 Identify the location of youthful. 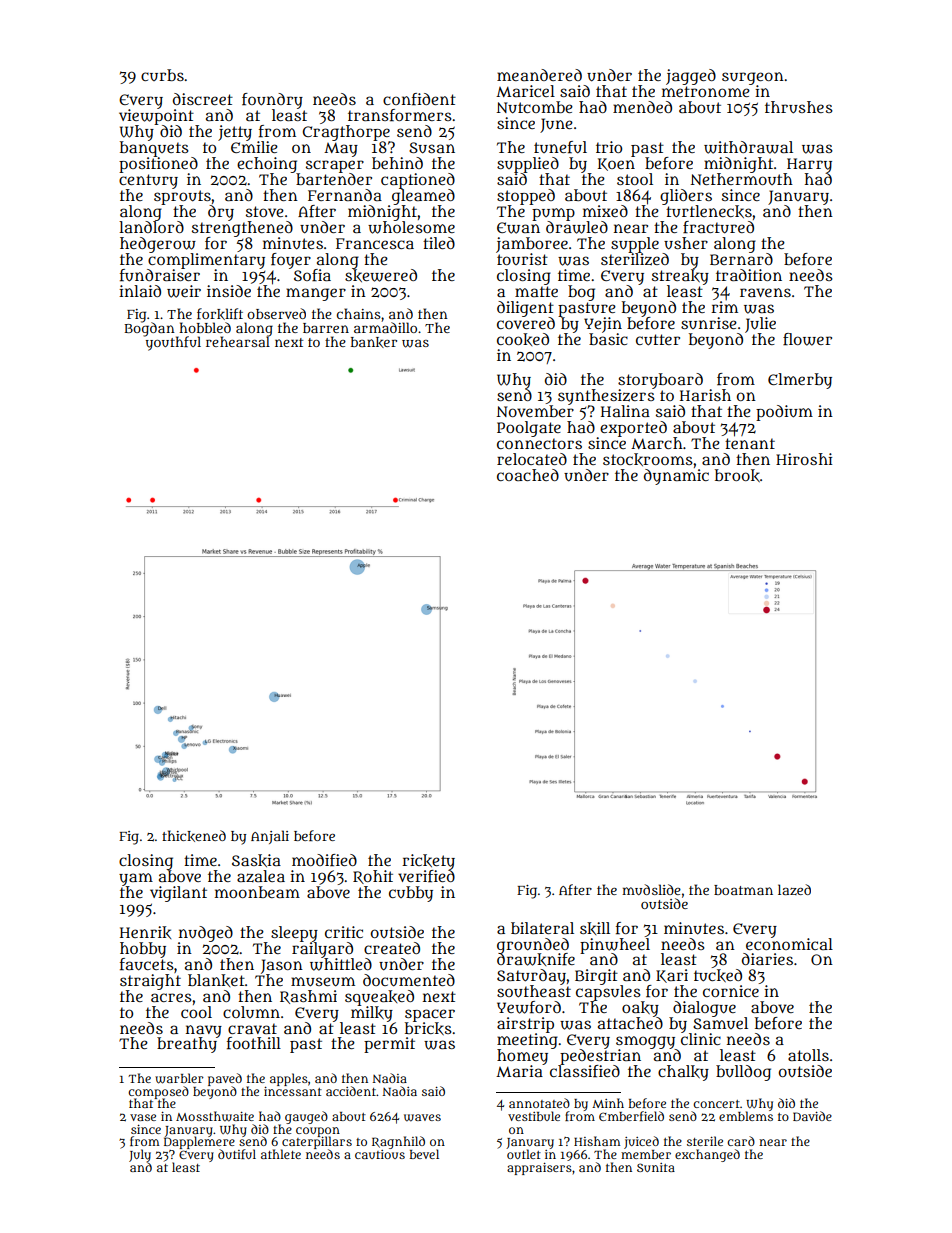
(172, 343).
